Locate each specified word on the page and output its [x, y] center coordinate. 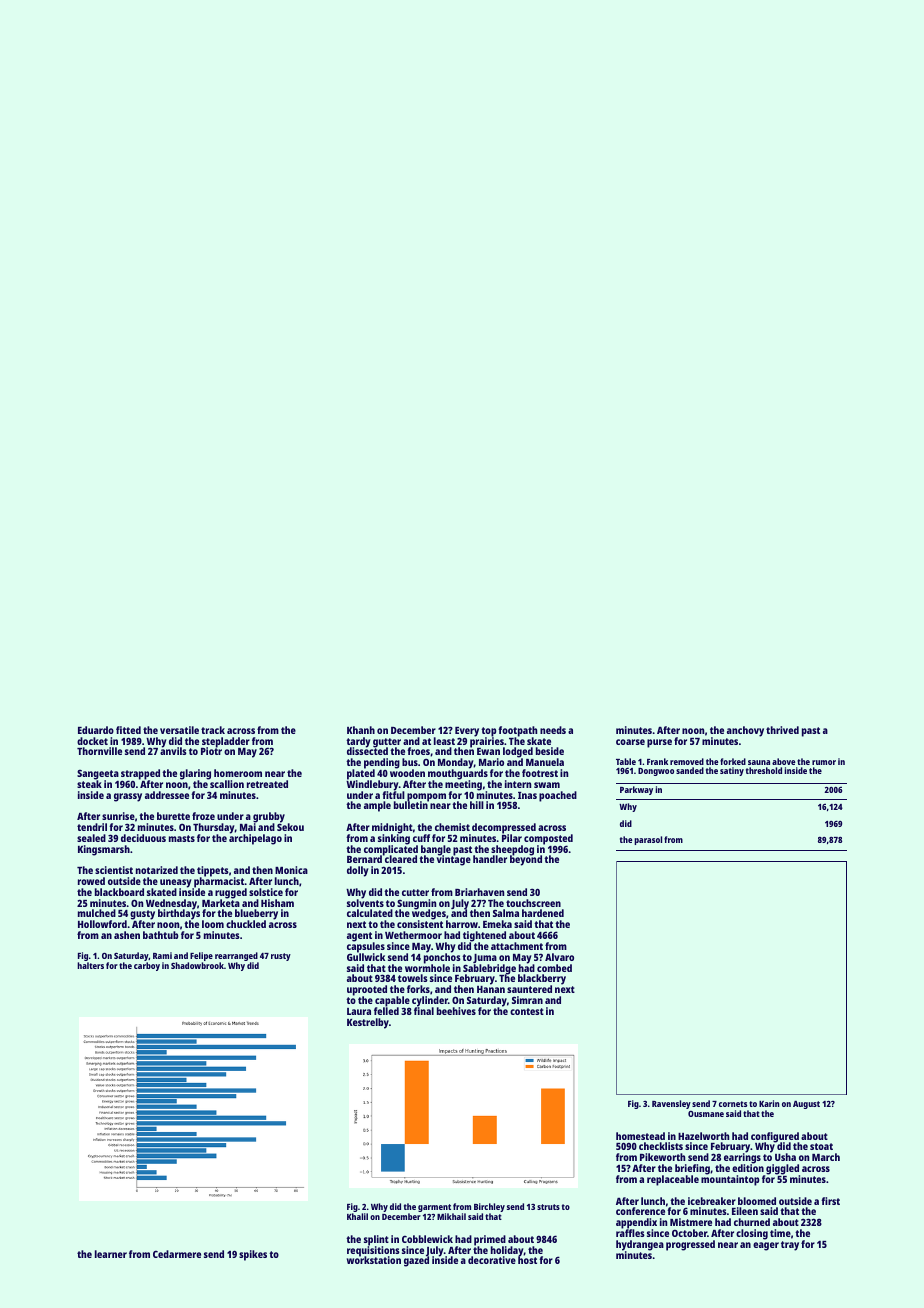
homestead [640, 1136]
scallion [227, 784]
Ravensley [671, 1104]
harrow [462, 924]
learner [111, 1254]
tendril [92, 827]
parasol [648, 840]
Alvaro [559, 957]
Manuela [545, 762]
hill [477, 805]
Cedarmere [177, 1254]
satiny [732, 771]
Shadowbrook [197, 965]
